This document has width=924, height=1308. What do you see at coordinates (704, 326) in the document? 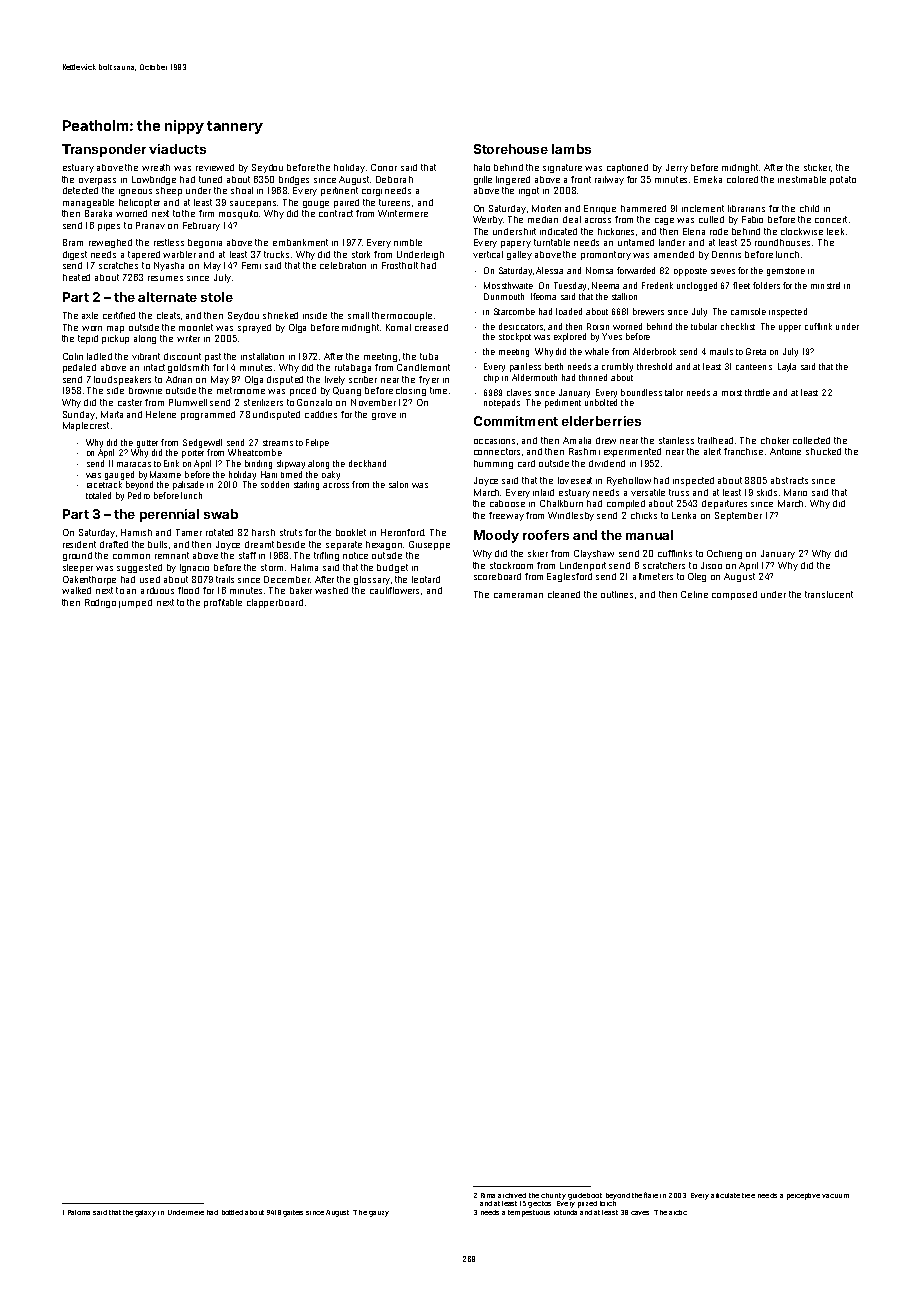
I see `tubular` at bounding box center [704, 326].
